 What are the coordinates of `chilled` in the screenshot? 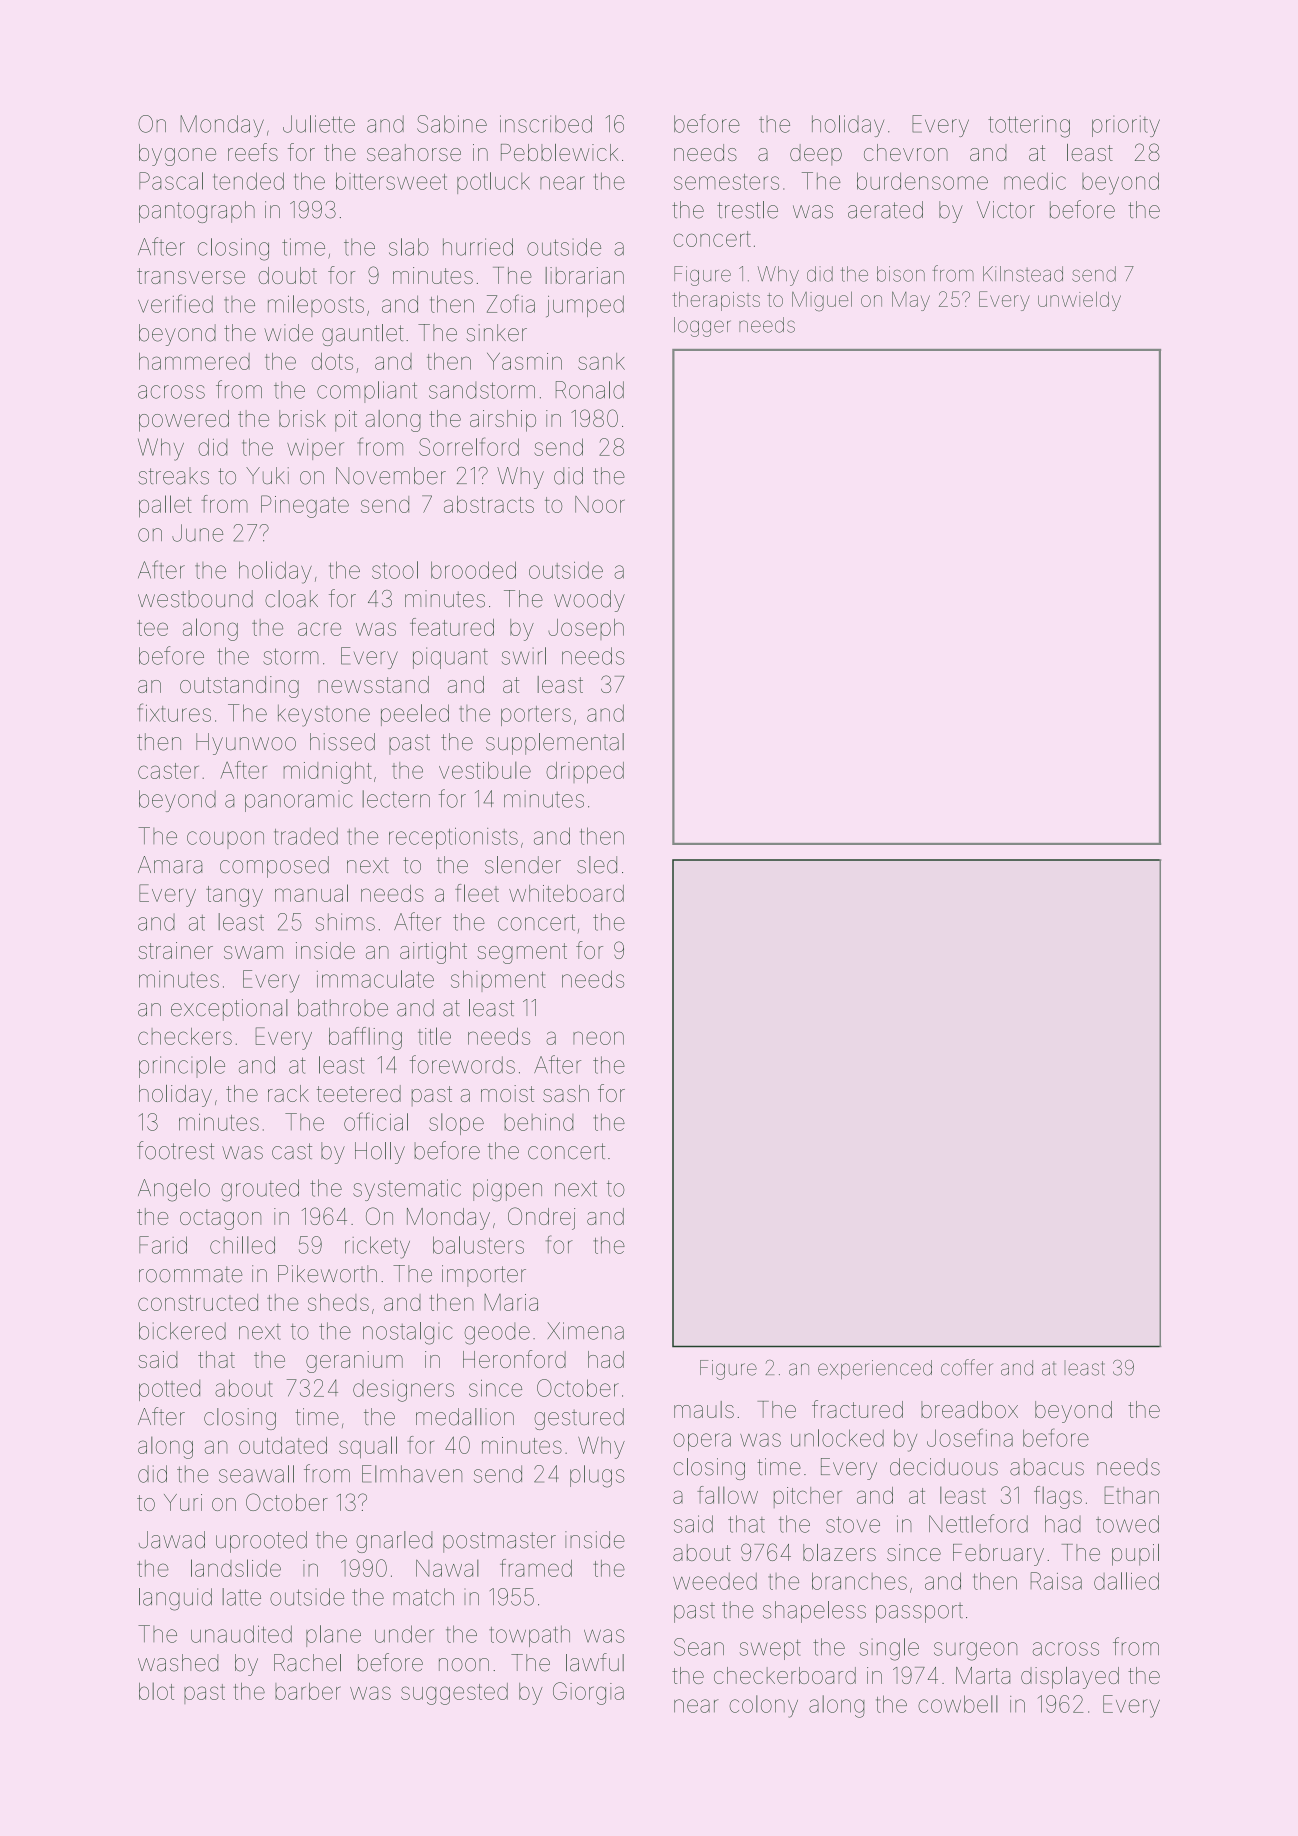 It's located at (242, 1245).
